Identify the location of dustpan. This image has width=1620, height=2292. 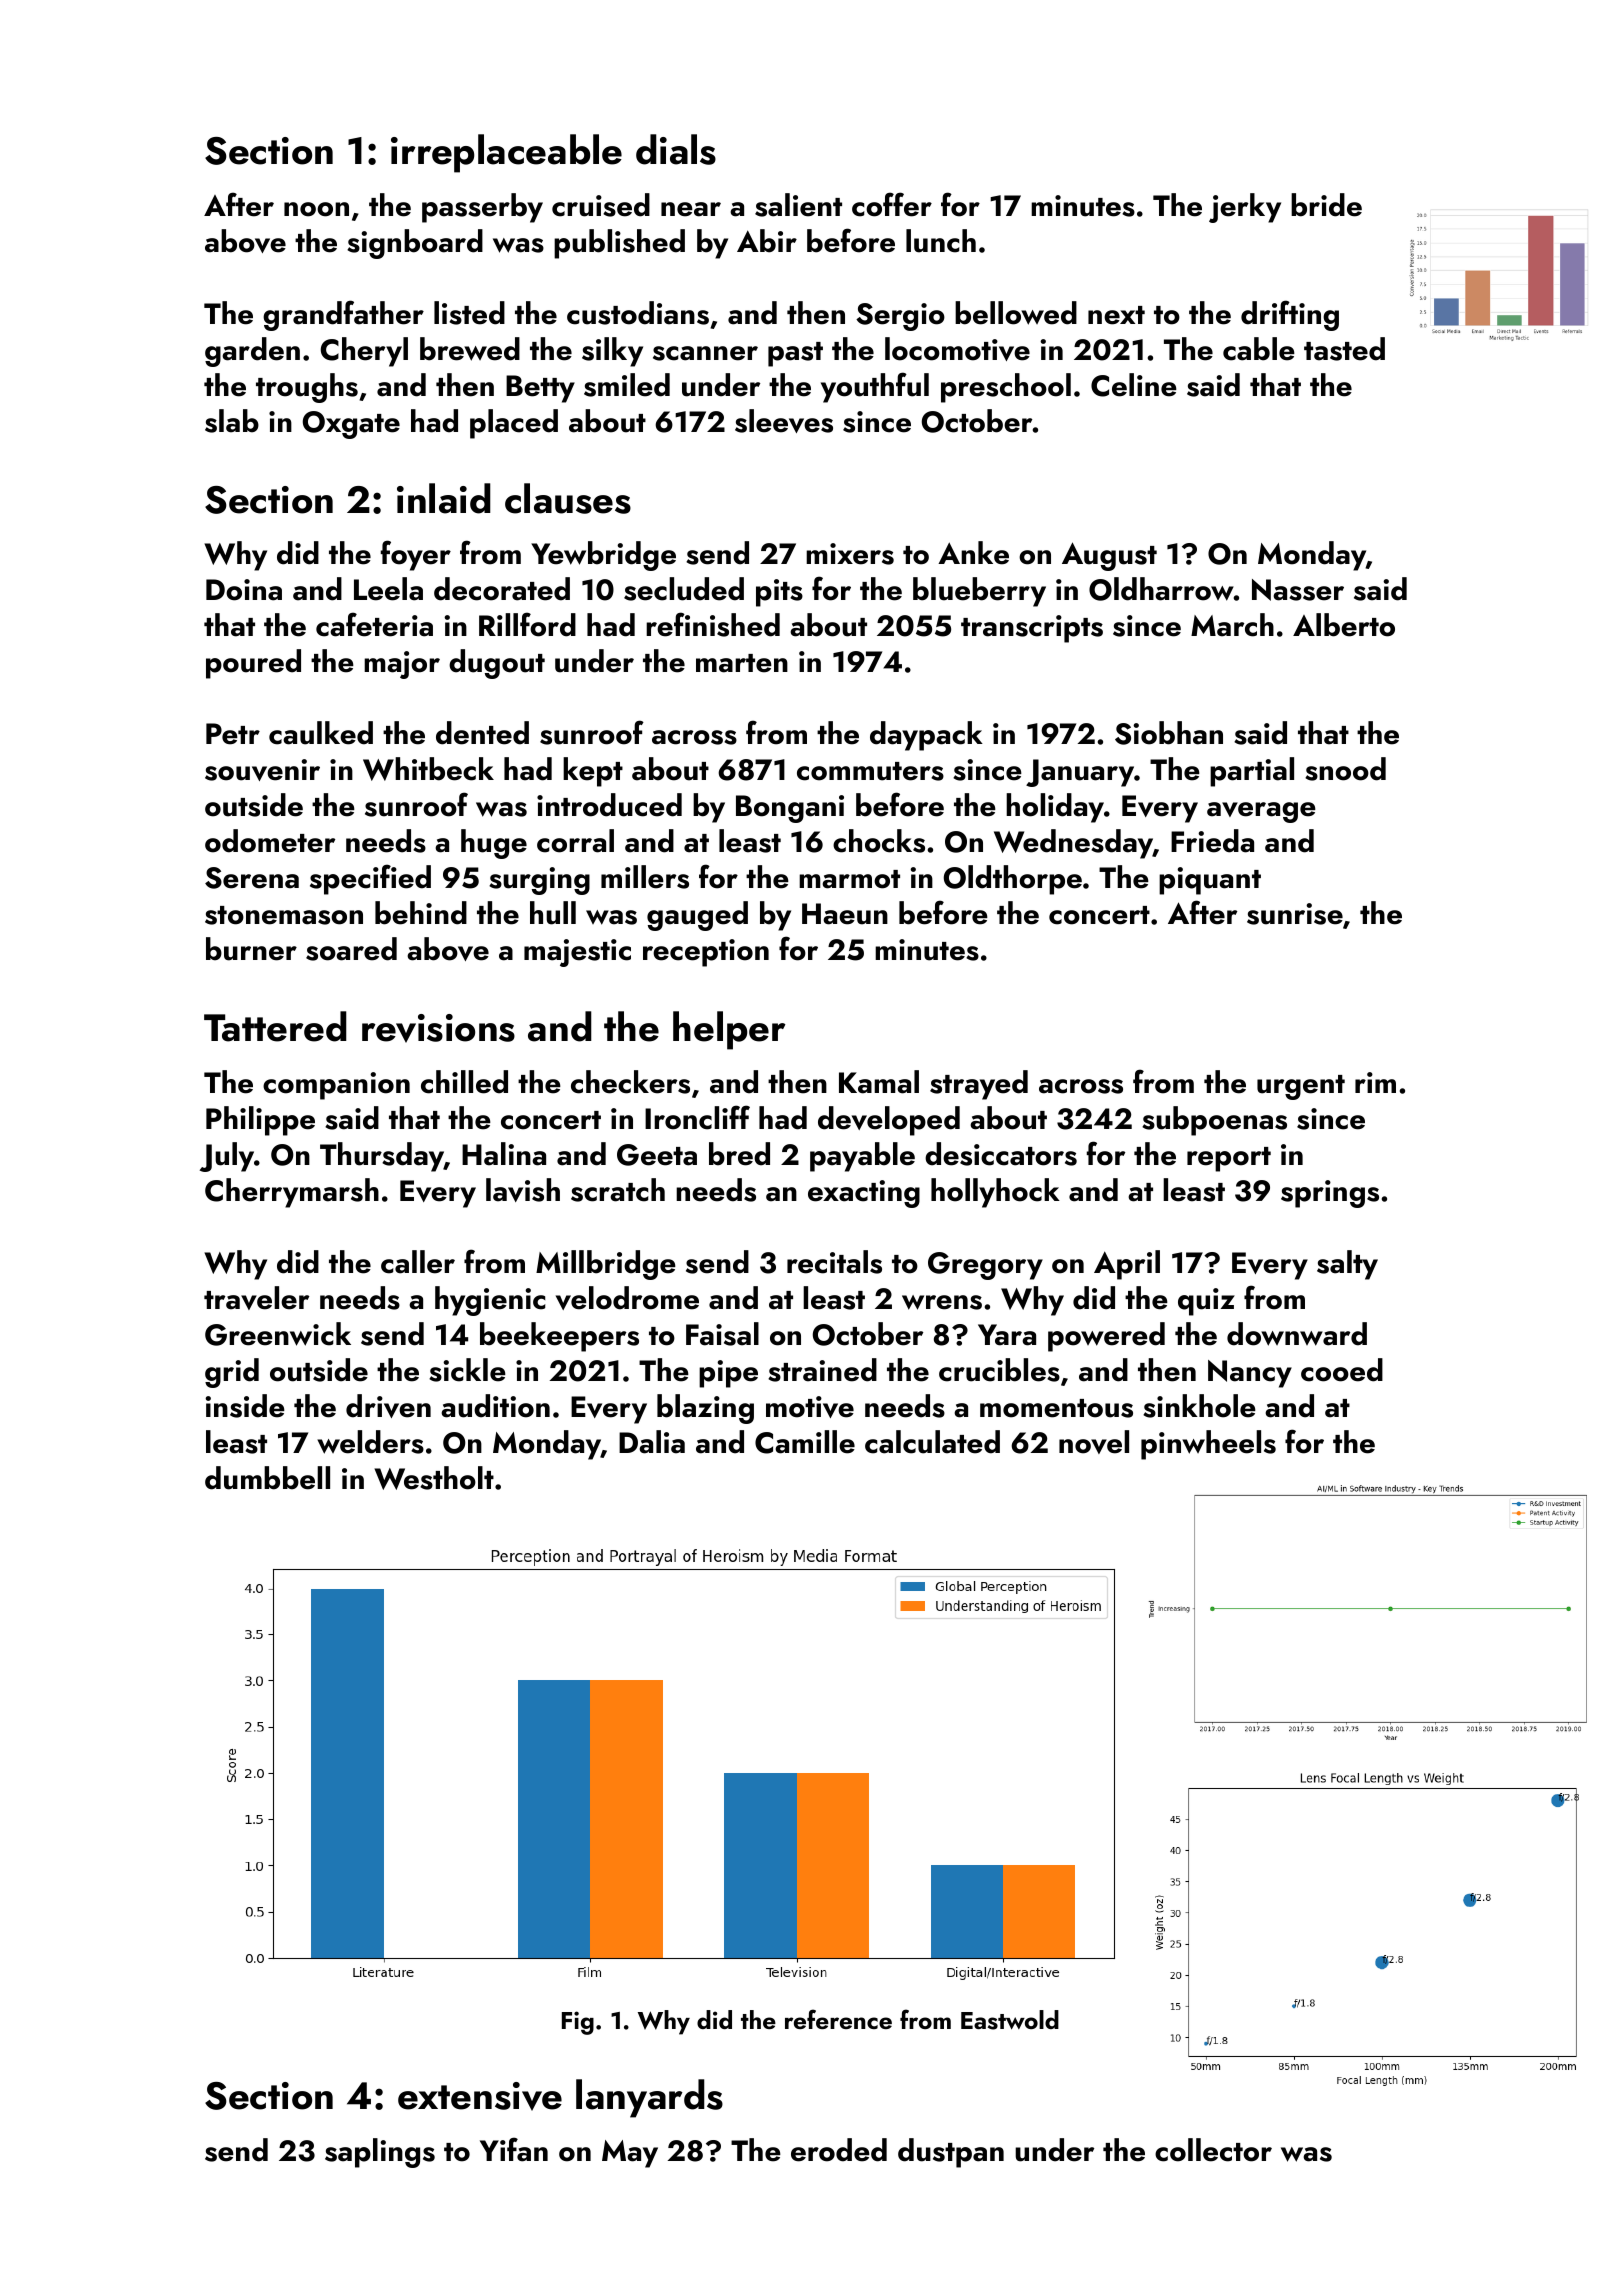
(951, 2153).
